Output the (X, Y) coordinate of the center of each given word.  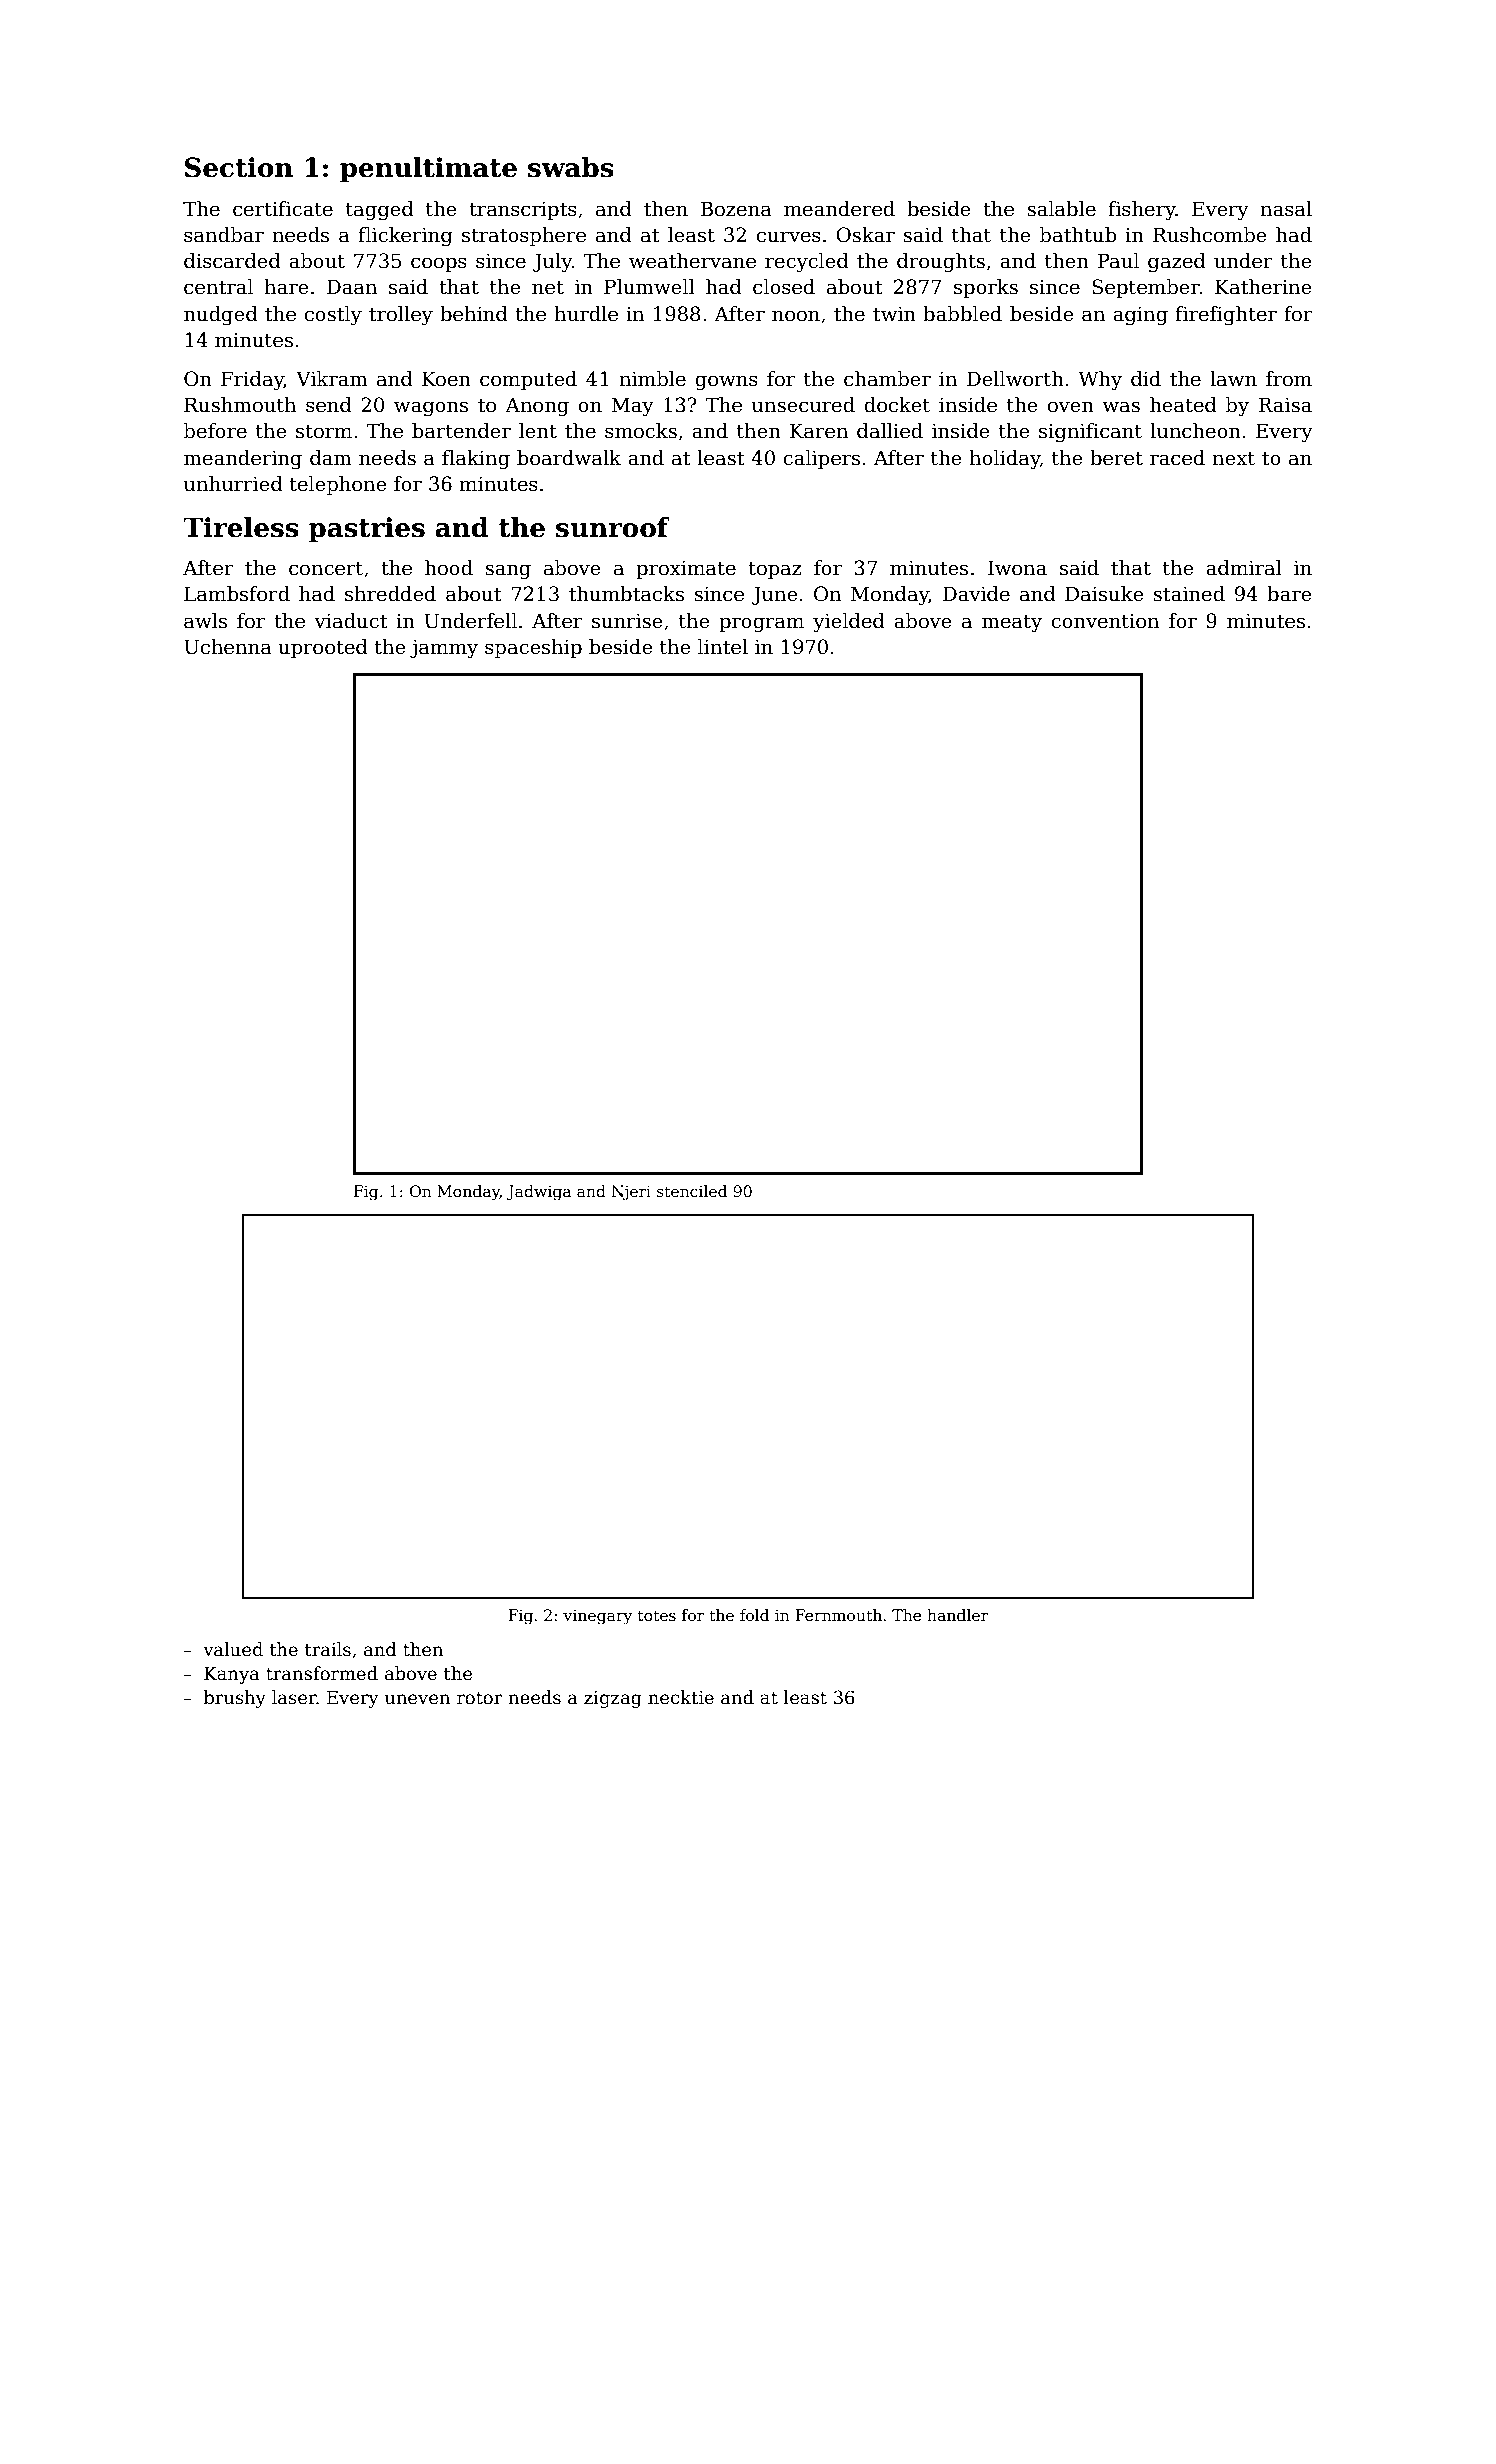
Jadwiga (539, 1193)
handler (958, 1615)
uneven (417, 1699)
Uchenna (228, 647)
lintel (723, 647)
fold (754, 1615)
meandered (839, 209)
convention (1105, 621)
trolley (401, 316)
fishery (1142, 211)
